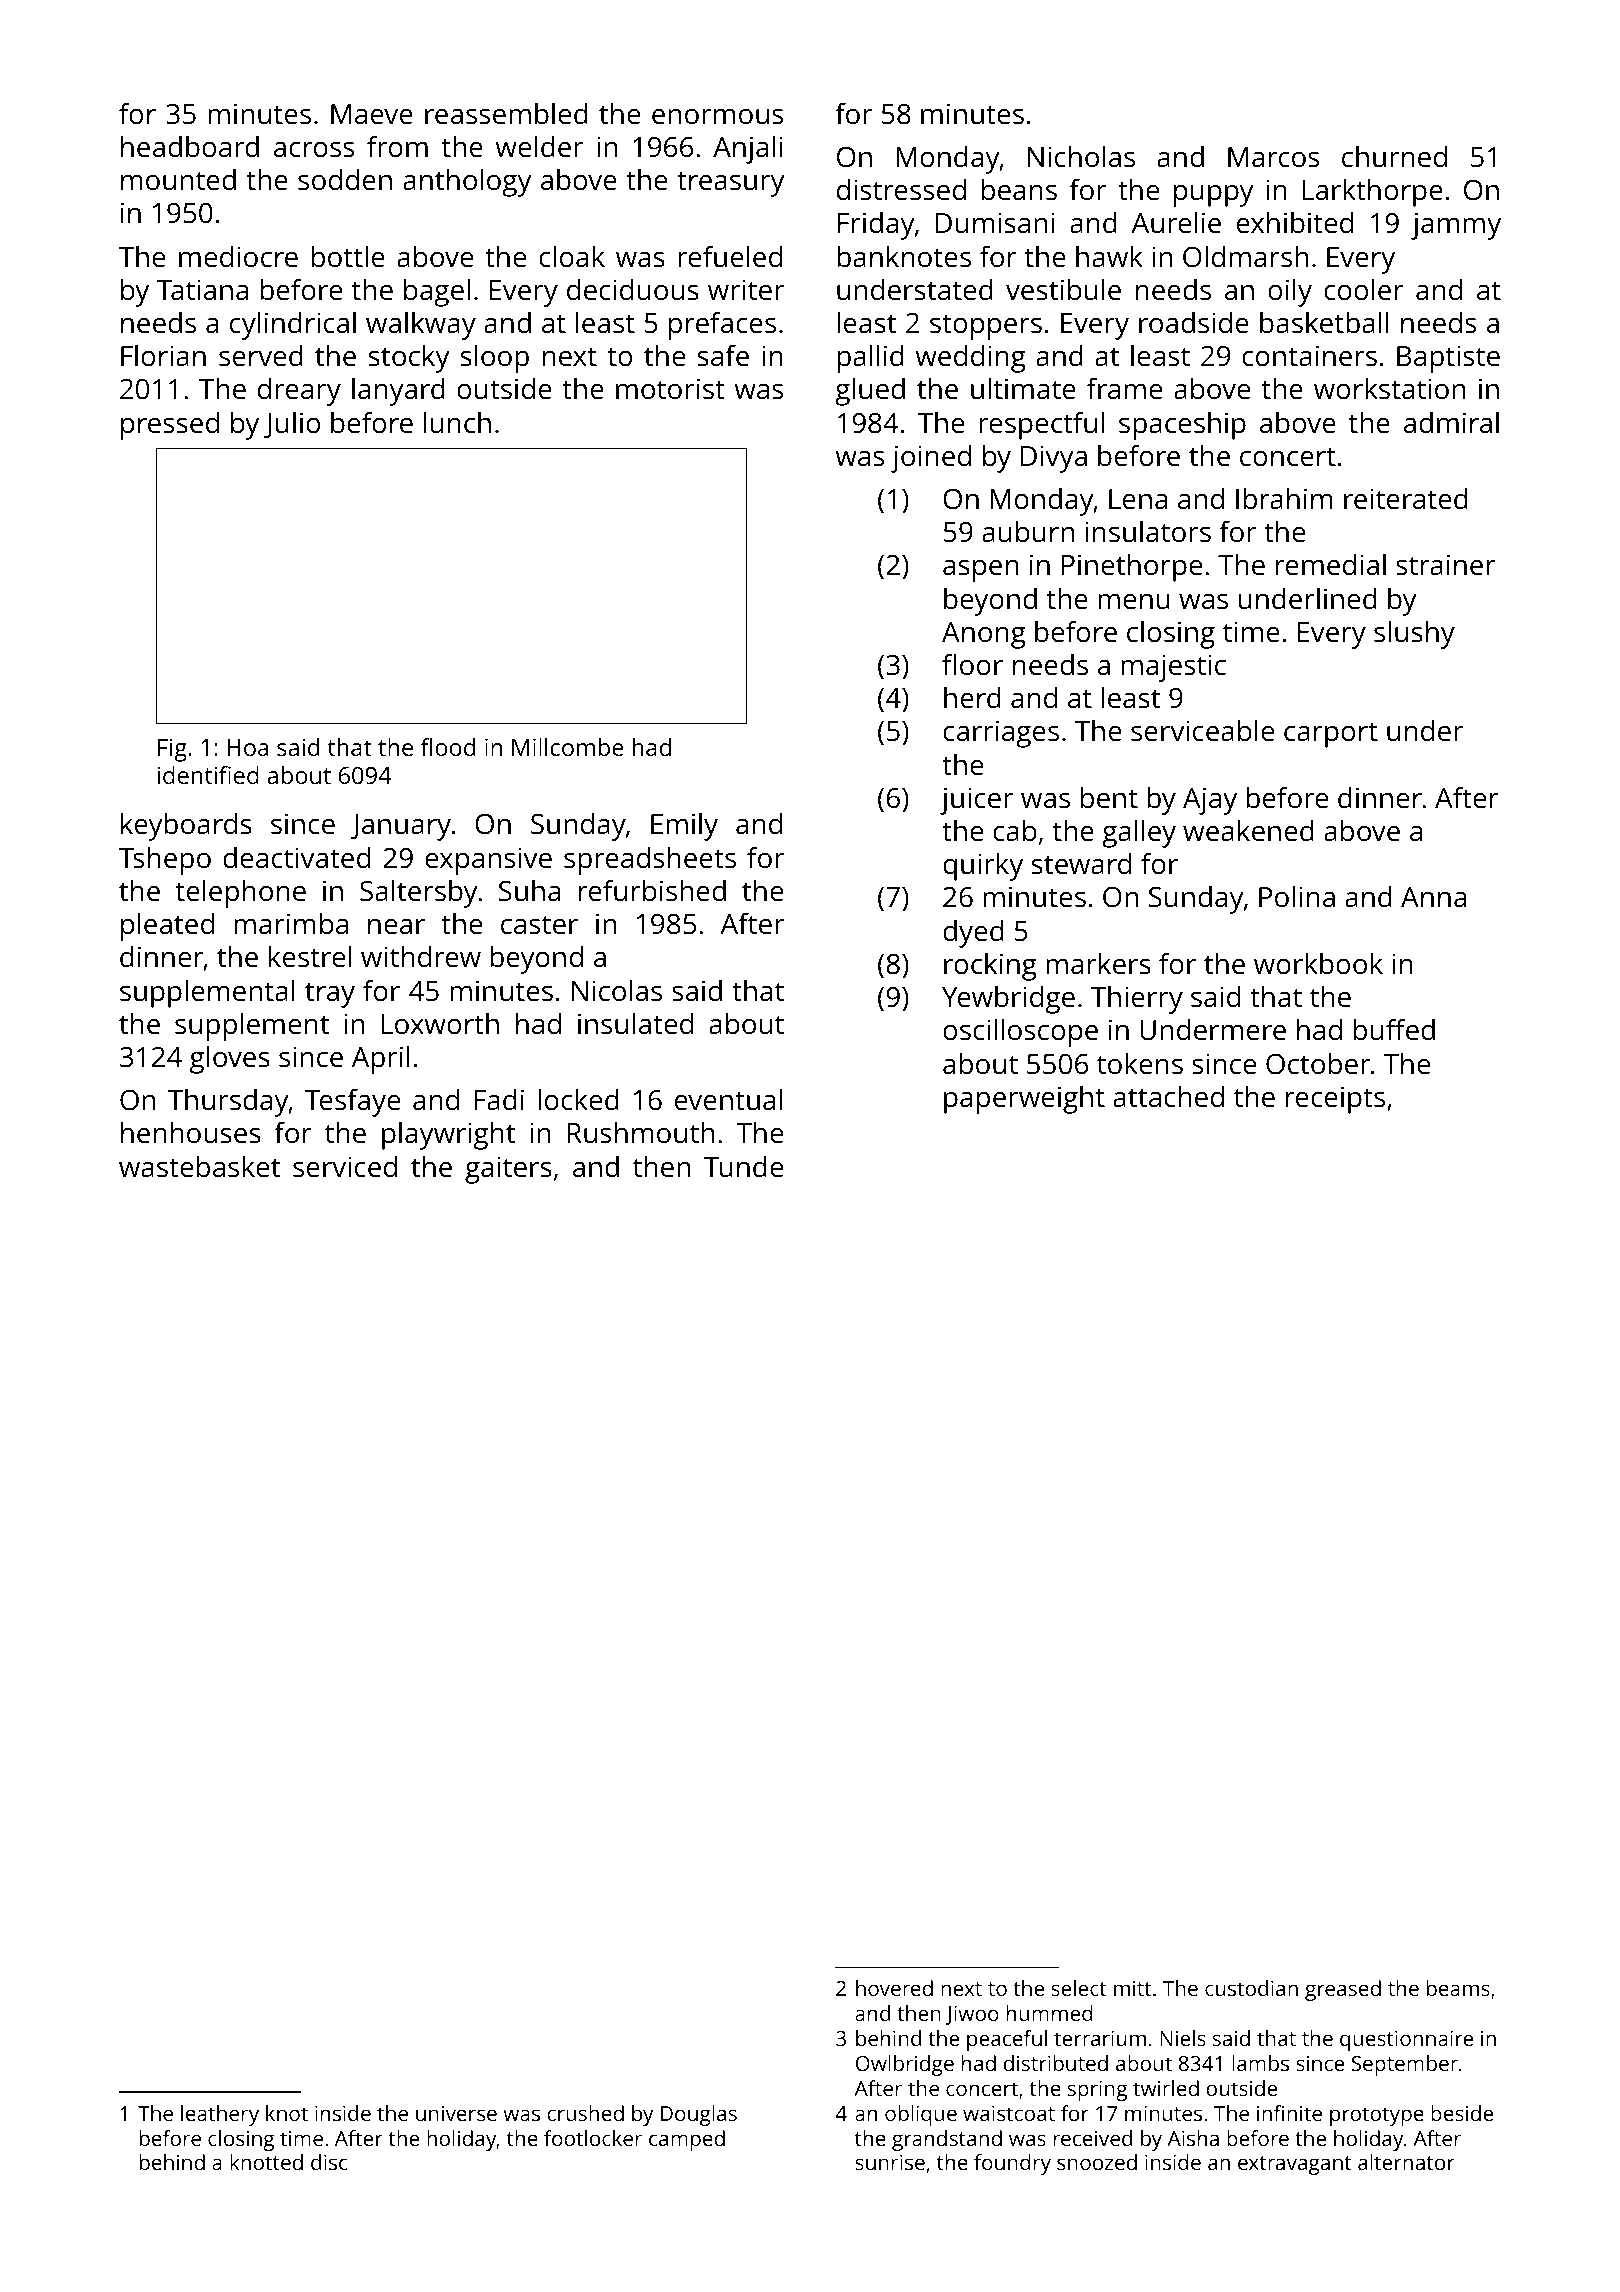 This page has height=2292, width=1620. Describe the element at coordinates (931, 459) in the page. I see `joined` at that location.
